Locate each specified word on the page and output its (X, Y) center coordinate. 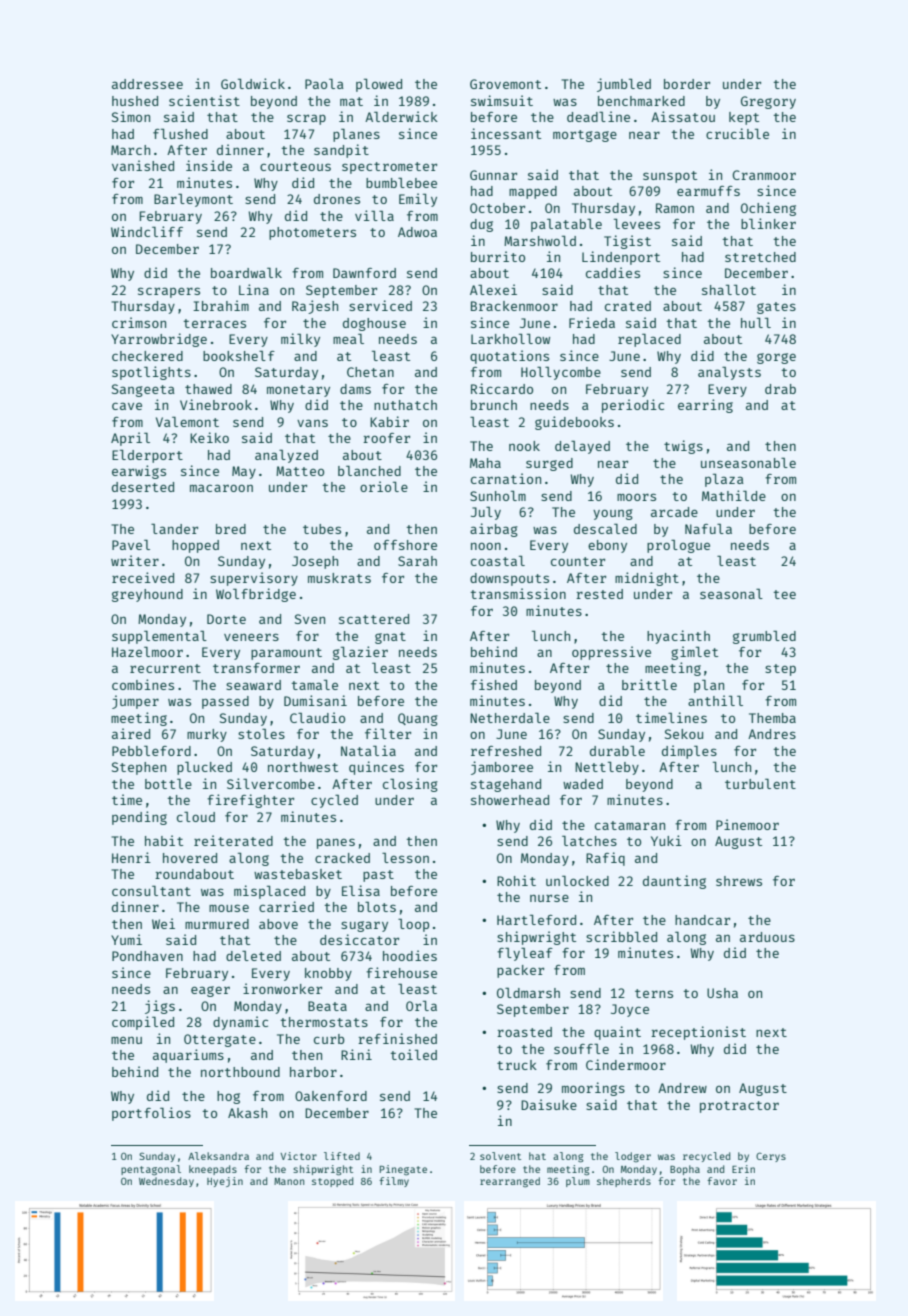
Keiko (209, 437)
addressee (147, 84)
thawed (208, 389)
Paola (324, 83)
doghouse (374, 324)
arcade (674, 512)
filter (388, 733)
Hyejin (225, 1182)
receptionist (698, 1033)
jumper (135, 702)
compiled (143, 1023)
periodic (633, 406)
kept (744, 118)
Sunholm (498, 495)
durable (617, 750)
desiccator (359, 939)
